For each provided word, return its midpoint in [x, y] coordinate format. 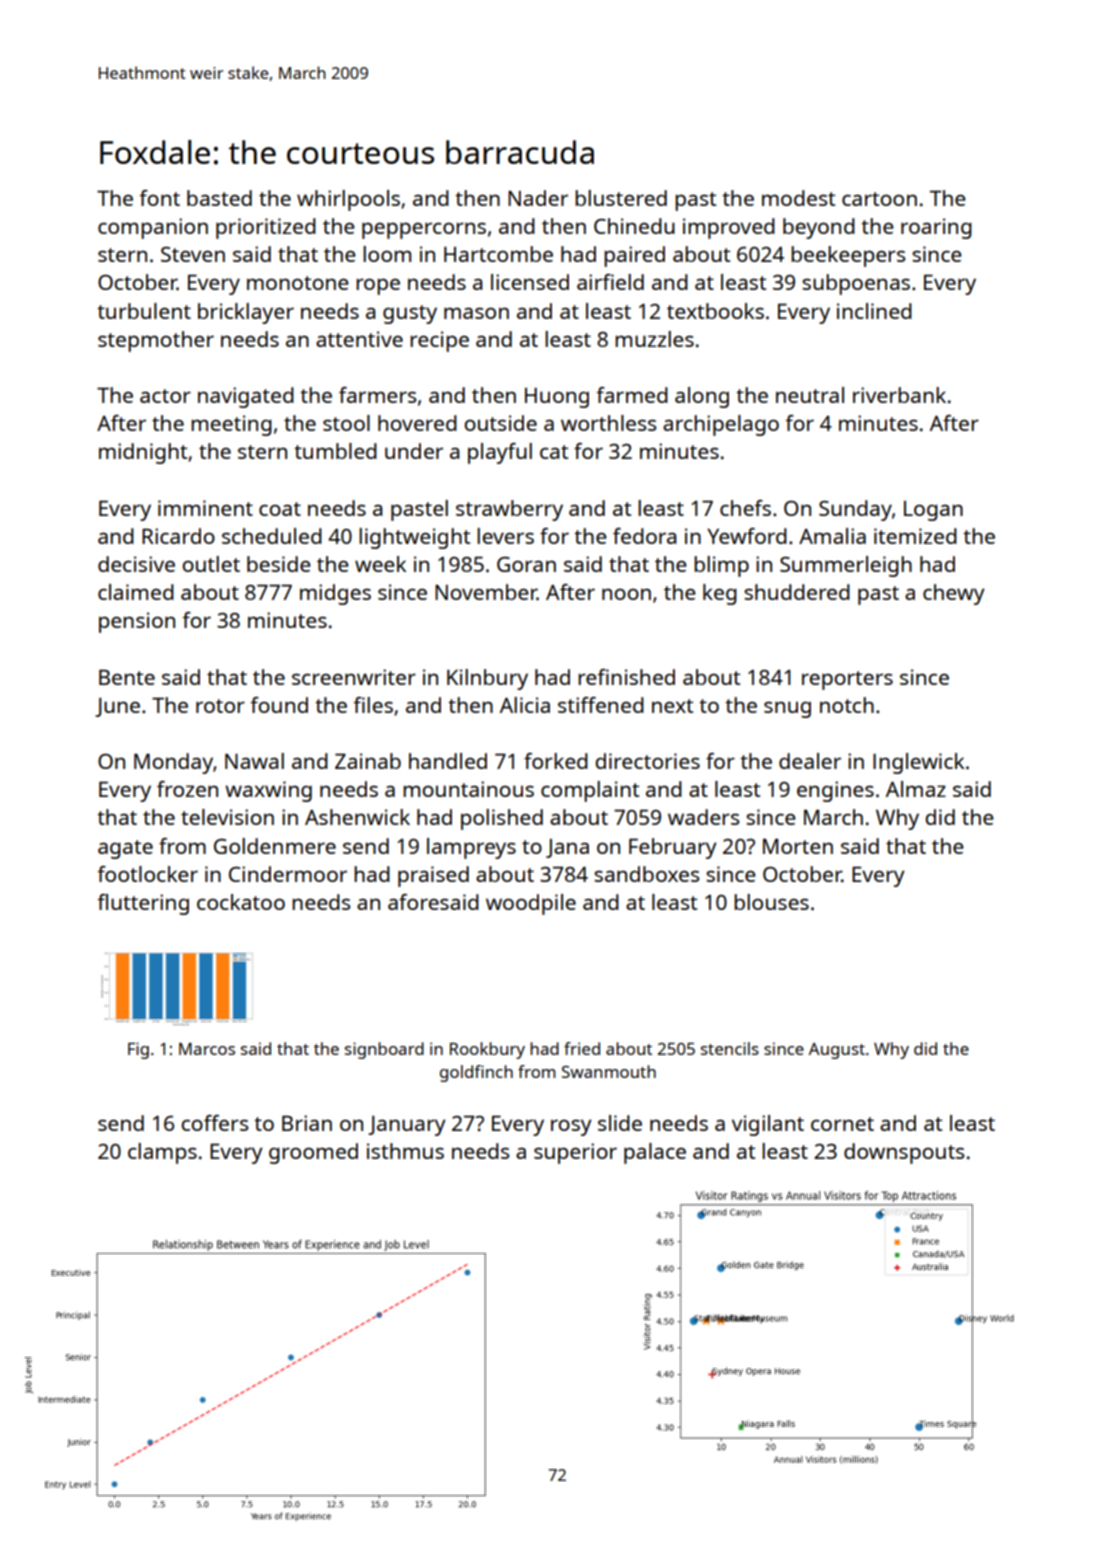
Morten [798, 846]
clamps [162, 1153]
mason [476, 313]
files [373, 705]
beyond [819, 228]
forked [556, 761]
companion [153, 228]
